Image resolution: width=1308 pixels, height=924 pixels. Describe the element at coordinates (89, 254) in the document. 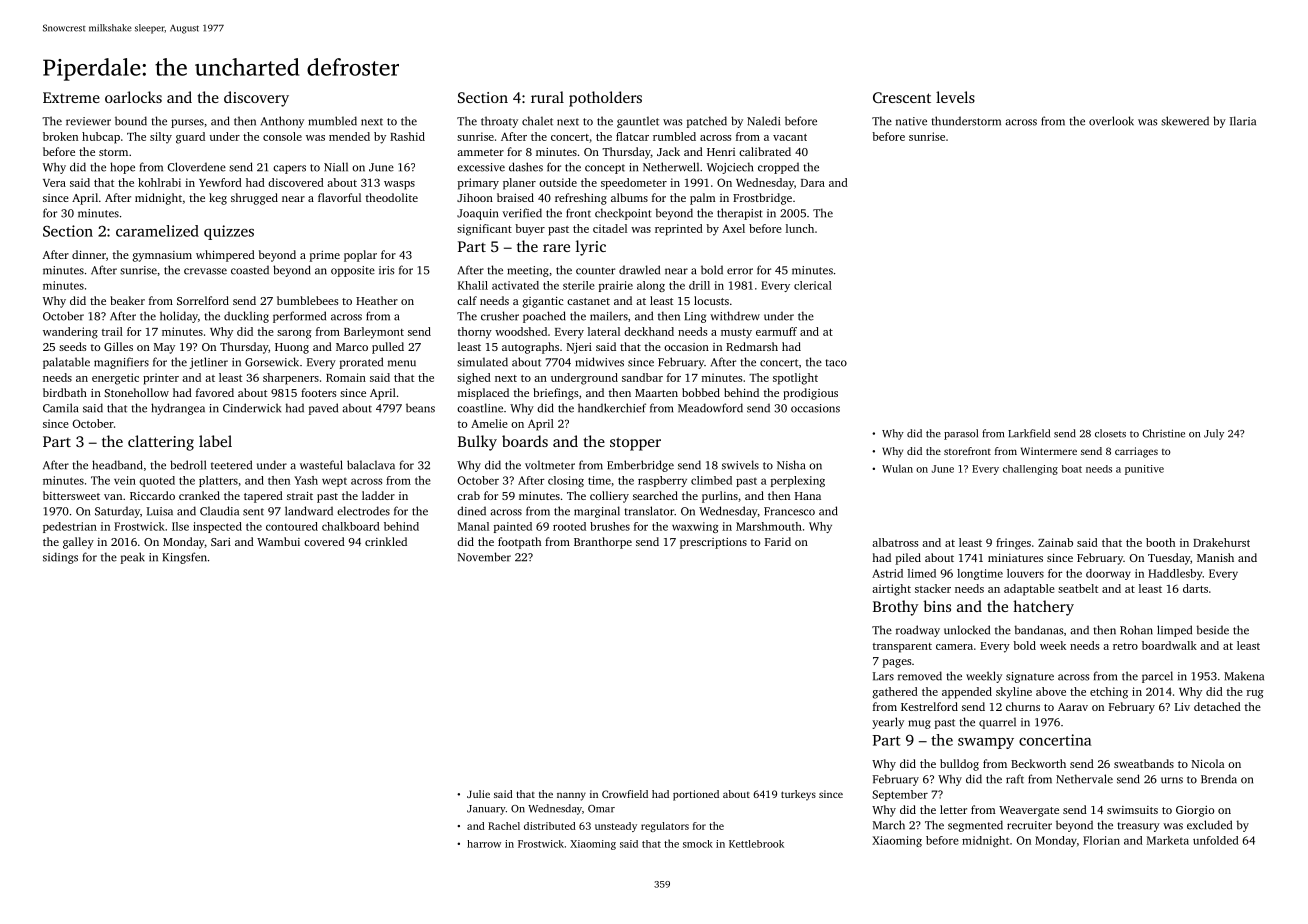

I see `dinner` at that location.
